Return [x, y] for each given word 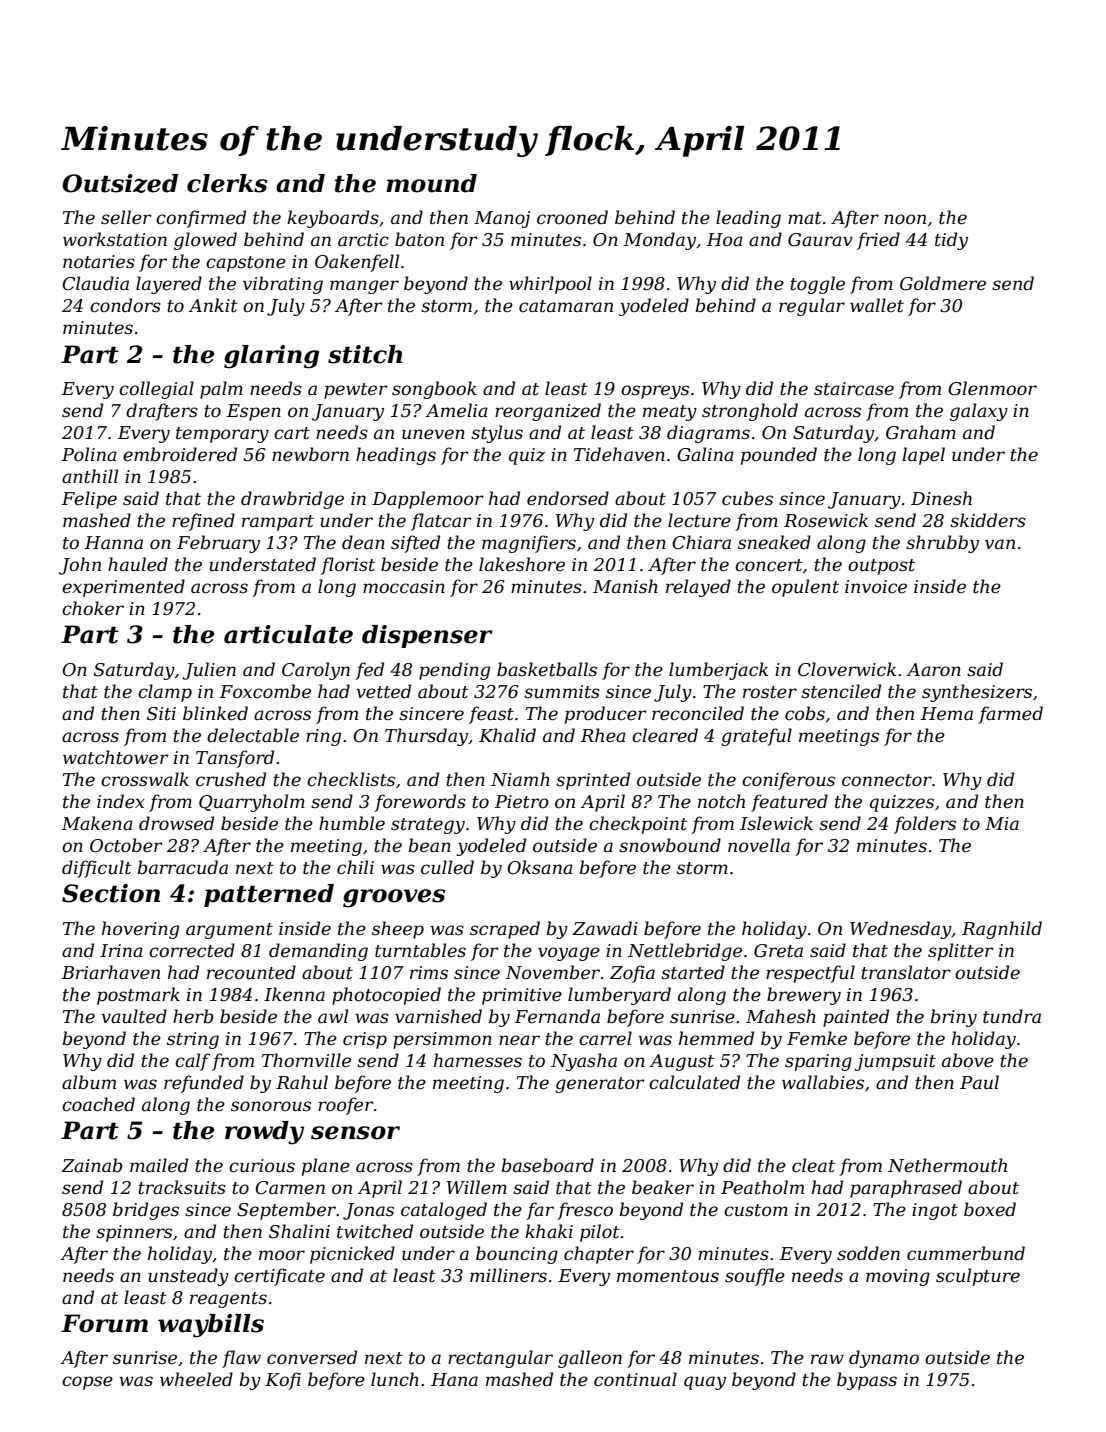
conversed [312, 1357]
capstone [246, 264]
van [1000, 544]
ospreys [655, 392]
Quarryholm [252, 803]
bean [429, 845]
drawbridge [292, 500]
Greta [778, 951]
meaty [670, 413]
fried [878, 241]
